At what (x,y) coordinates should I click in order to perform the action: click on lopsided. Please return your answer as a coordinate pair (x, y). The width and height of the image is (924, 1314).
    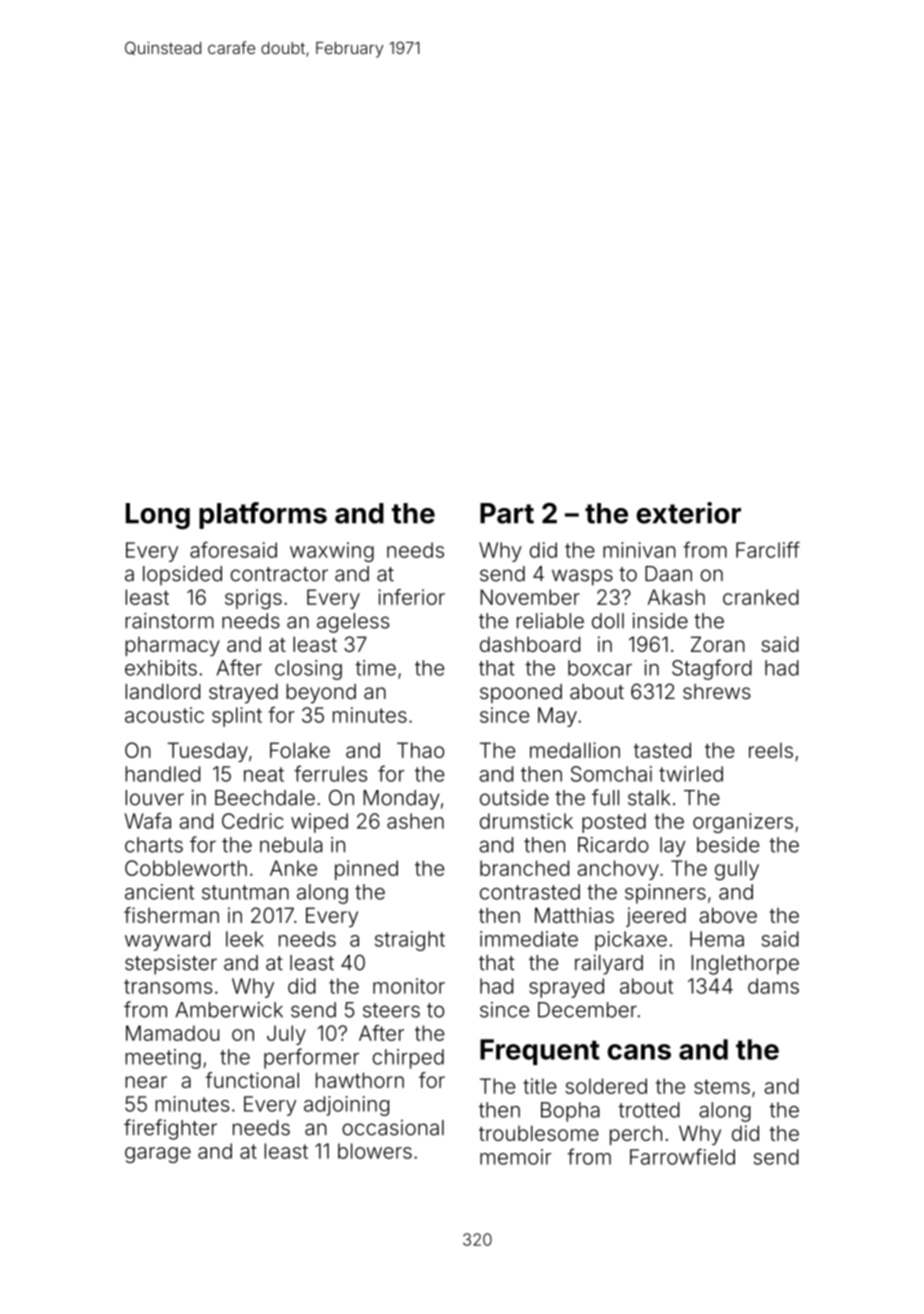
    Looking at the image, I should click on (182, 576).
